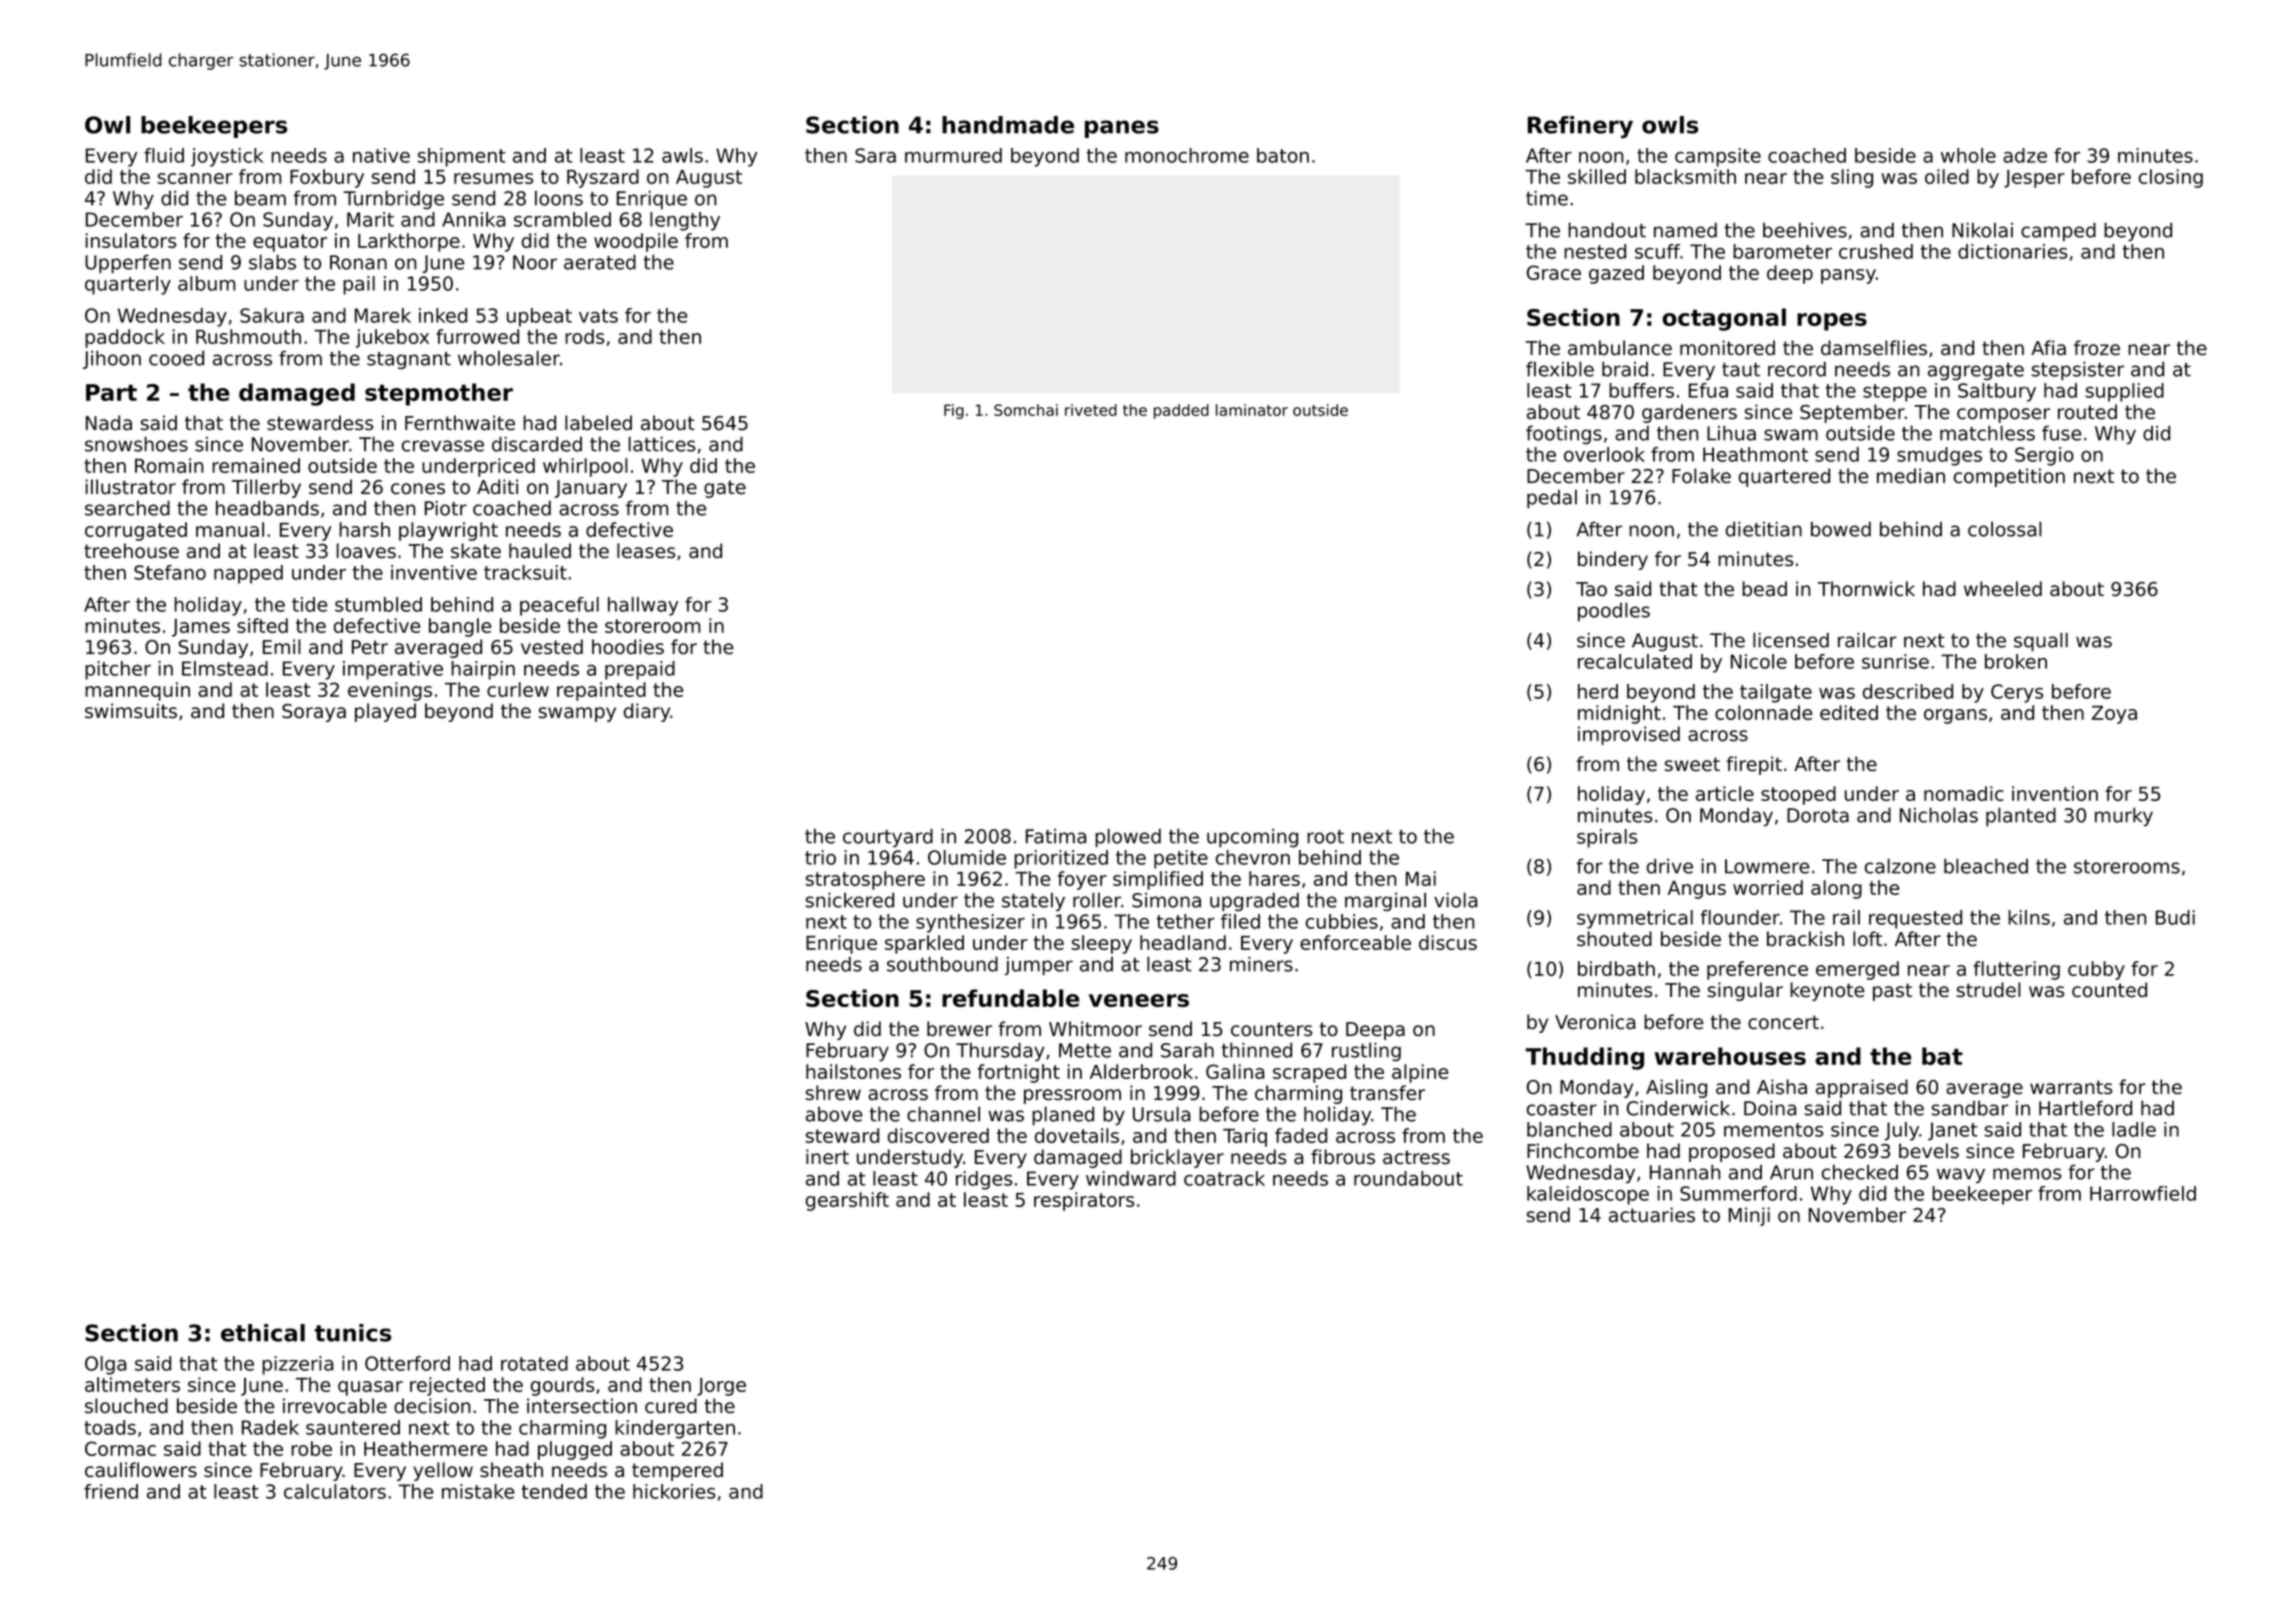 This image has height=1620, width=2292. I want to click on tempered, so click(677, 1471).
